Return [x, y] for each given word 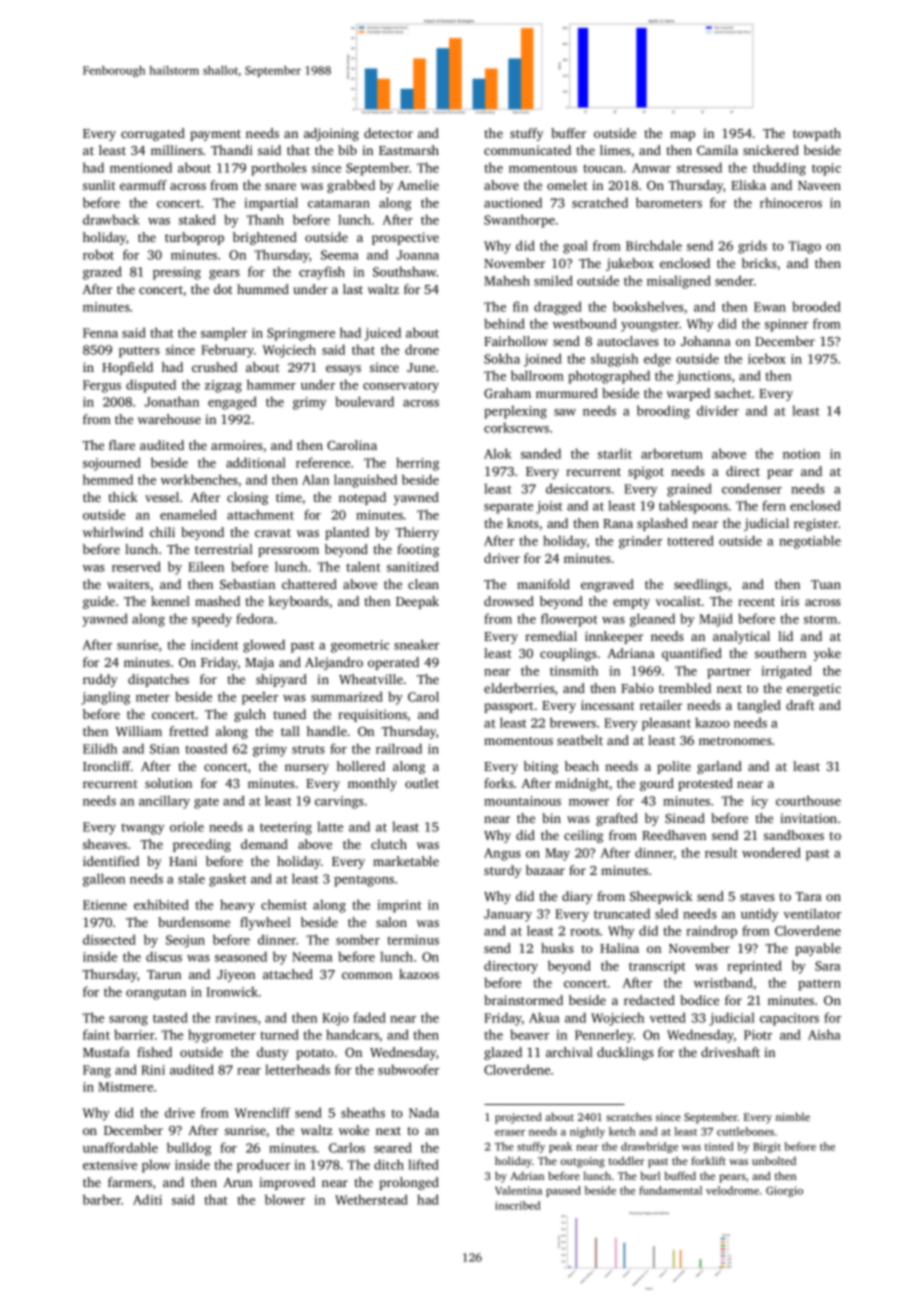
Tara [808, 896]
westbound [585, 323]
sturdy [502, 871]
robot [98, 254]
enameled [188, 514]
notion [801, 454]
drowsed [509, 601]
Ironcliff [107, 766]
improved [287, 1183]
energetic [814, 689]
